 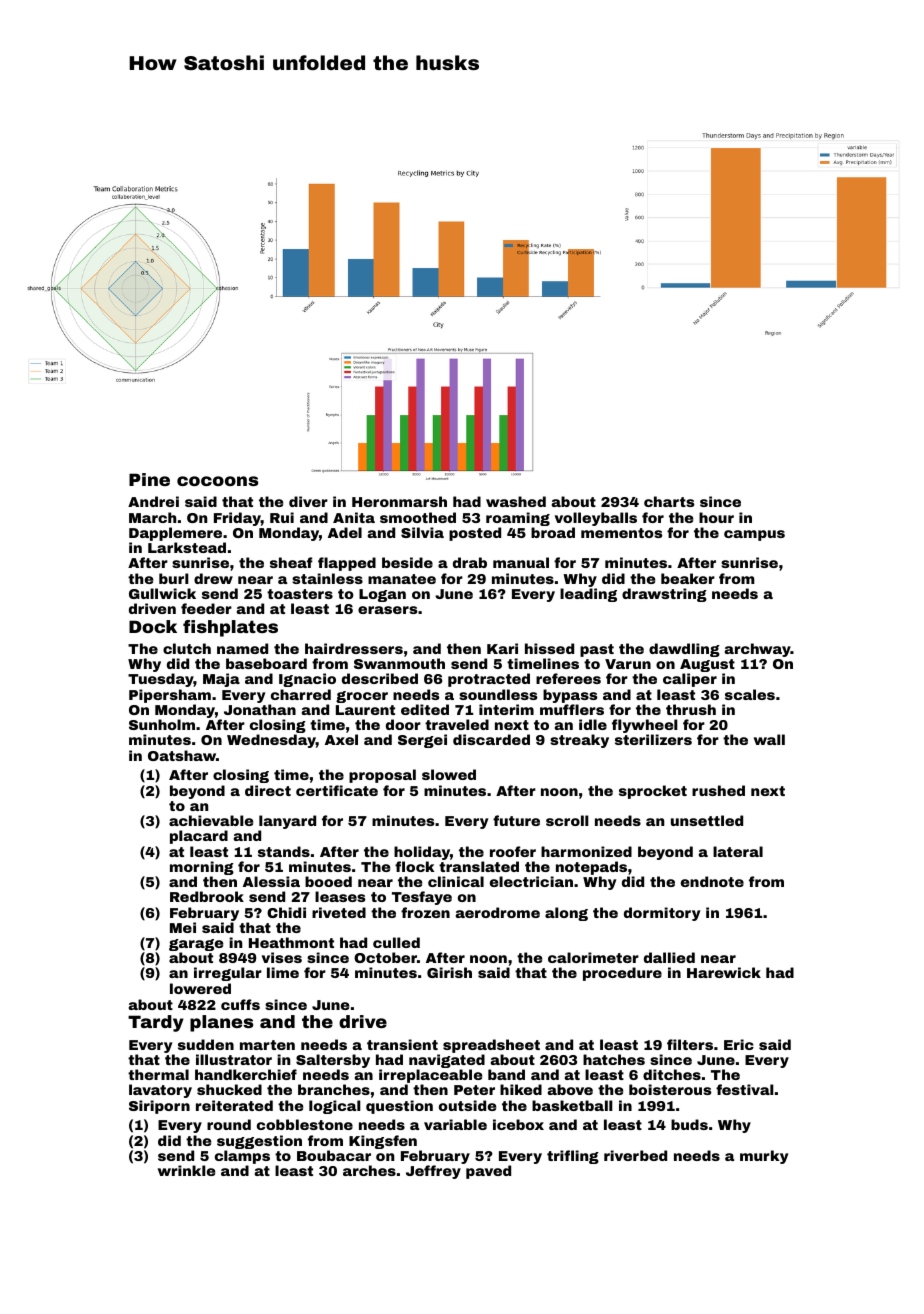 I want to click on sterilizers, so click(x=653, y=740).
